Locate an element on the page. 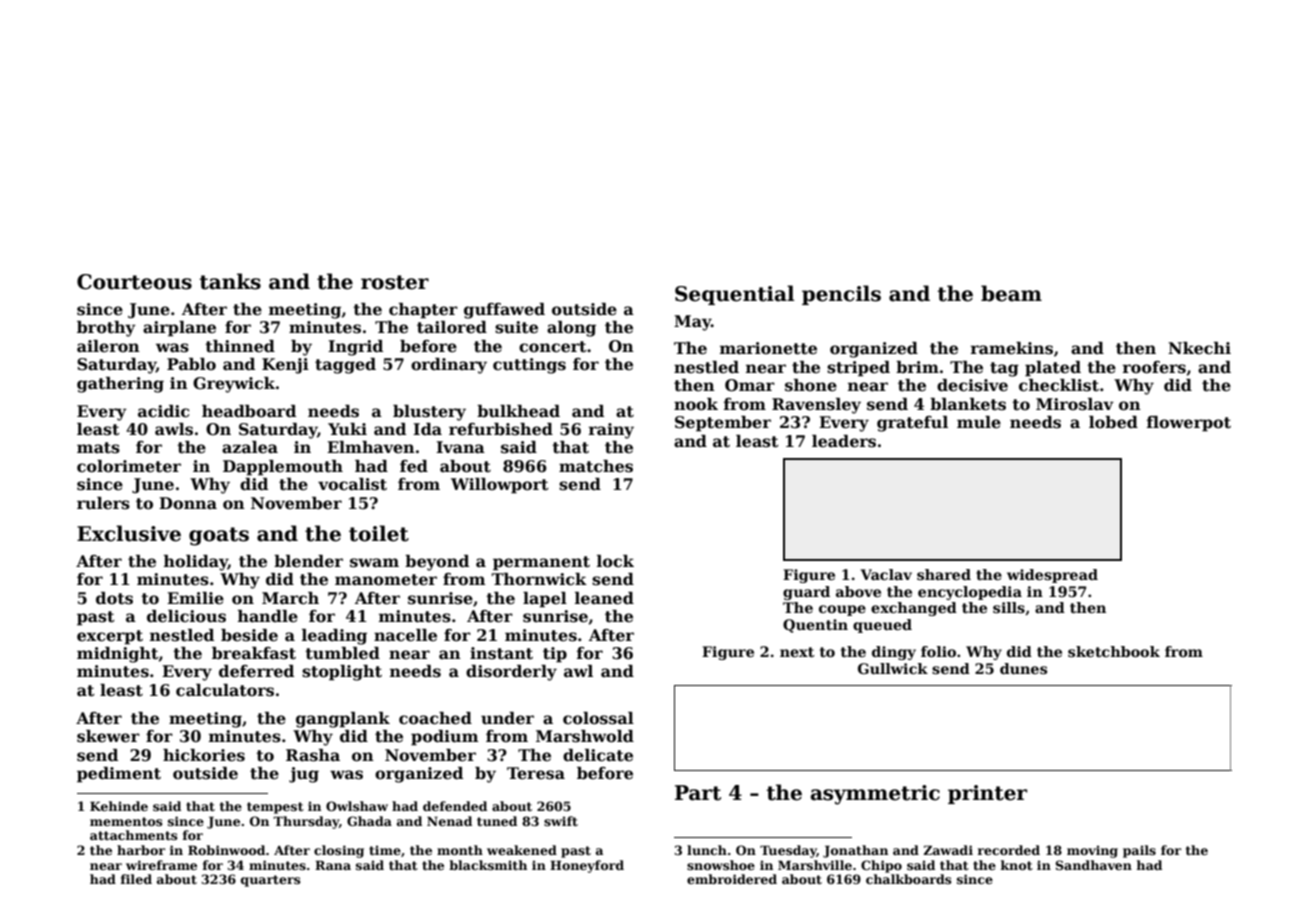 Image resolution: width=1308 pixels, height=924 pixels. holiday is located at coordinates (196, 563).
